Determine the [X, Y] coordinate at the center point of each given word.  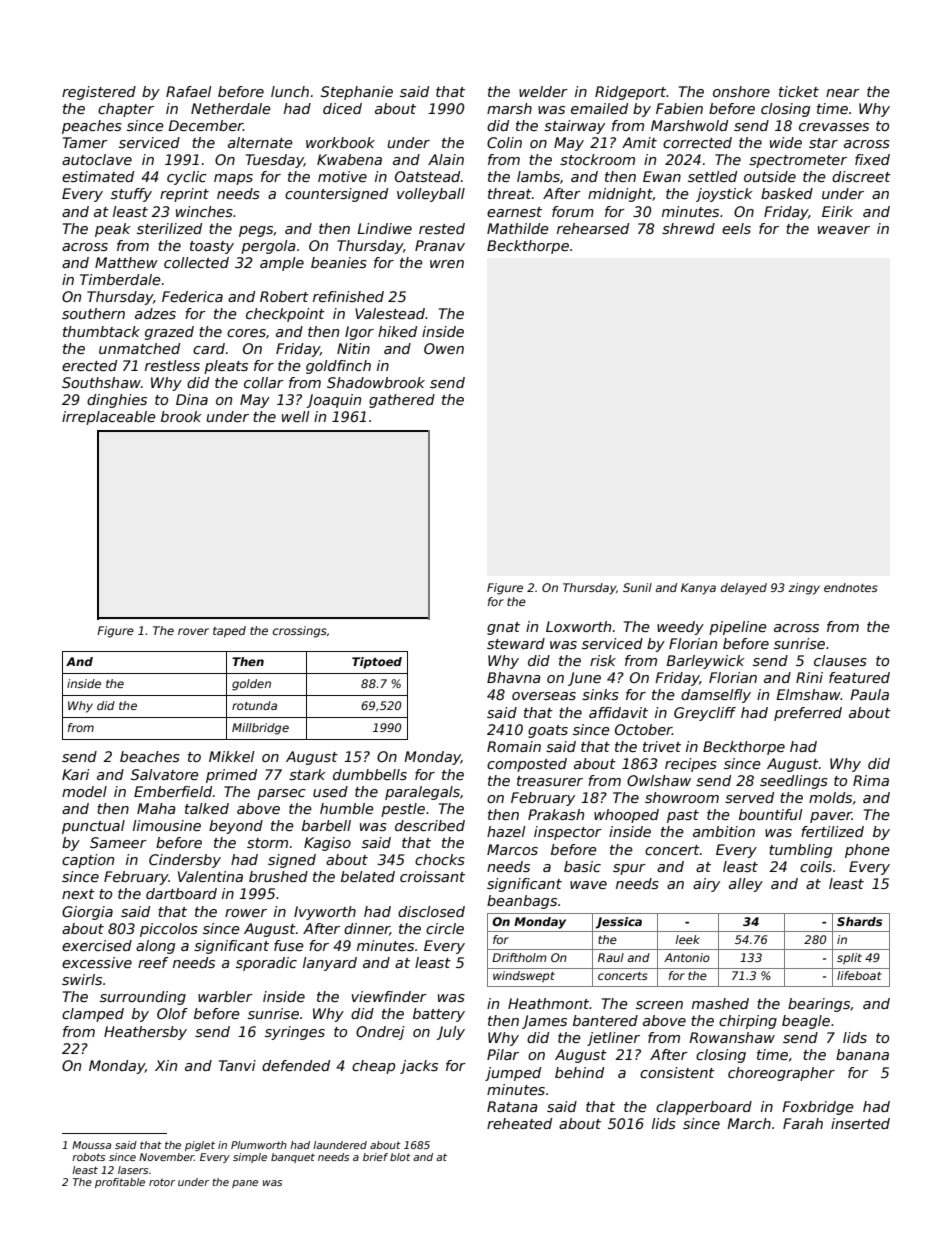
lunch [290, 91]
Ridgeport [630, 93]
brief [375, 1157]
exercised [97, 945]
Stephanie [357, 93]
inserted [860, 1123]
